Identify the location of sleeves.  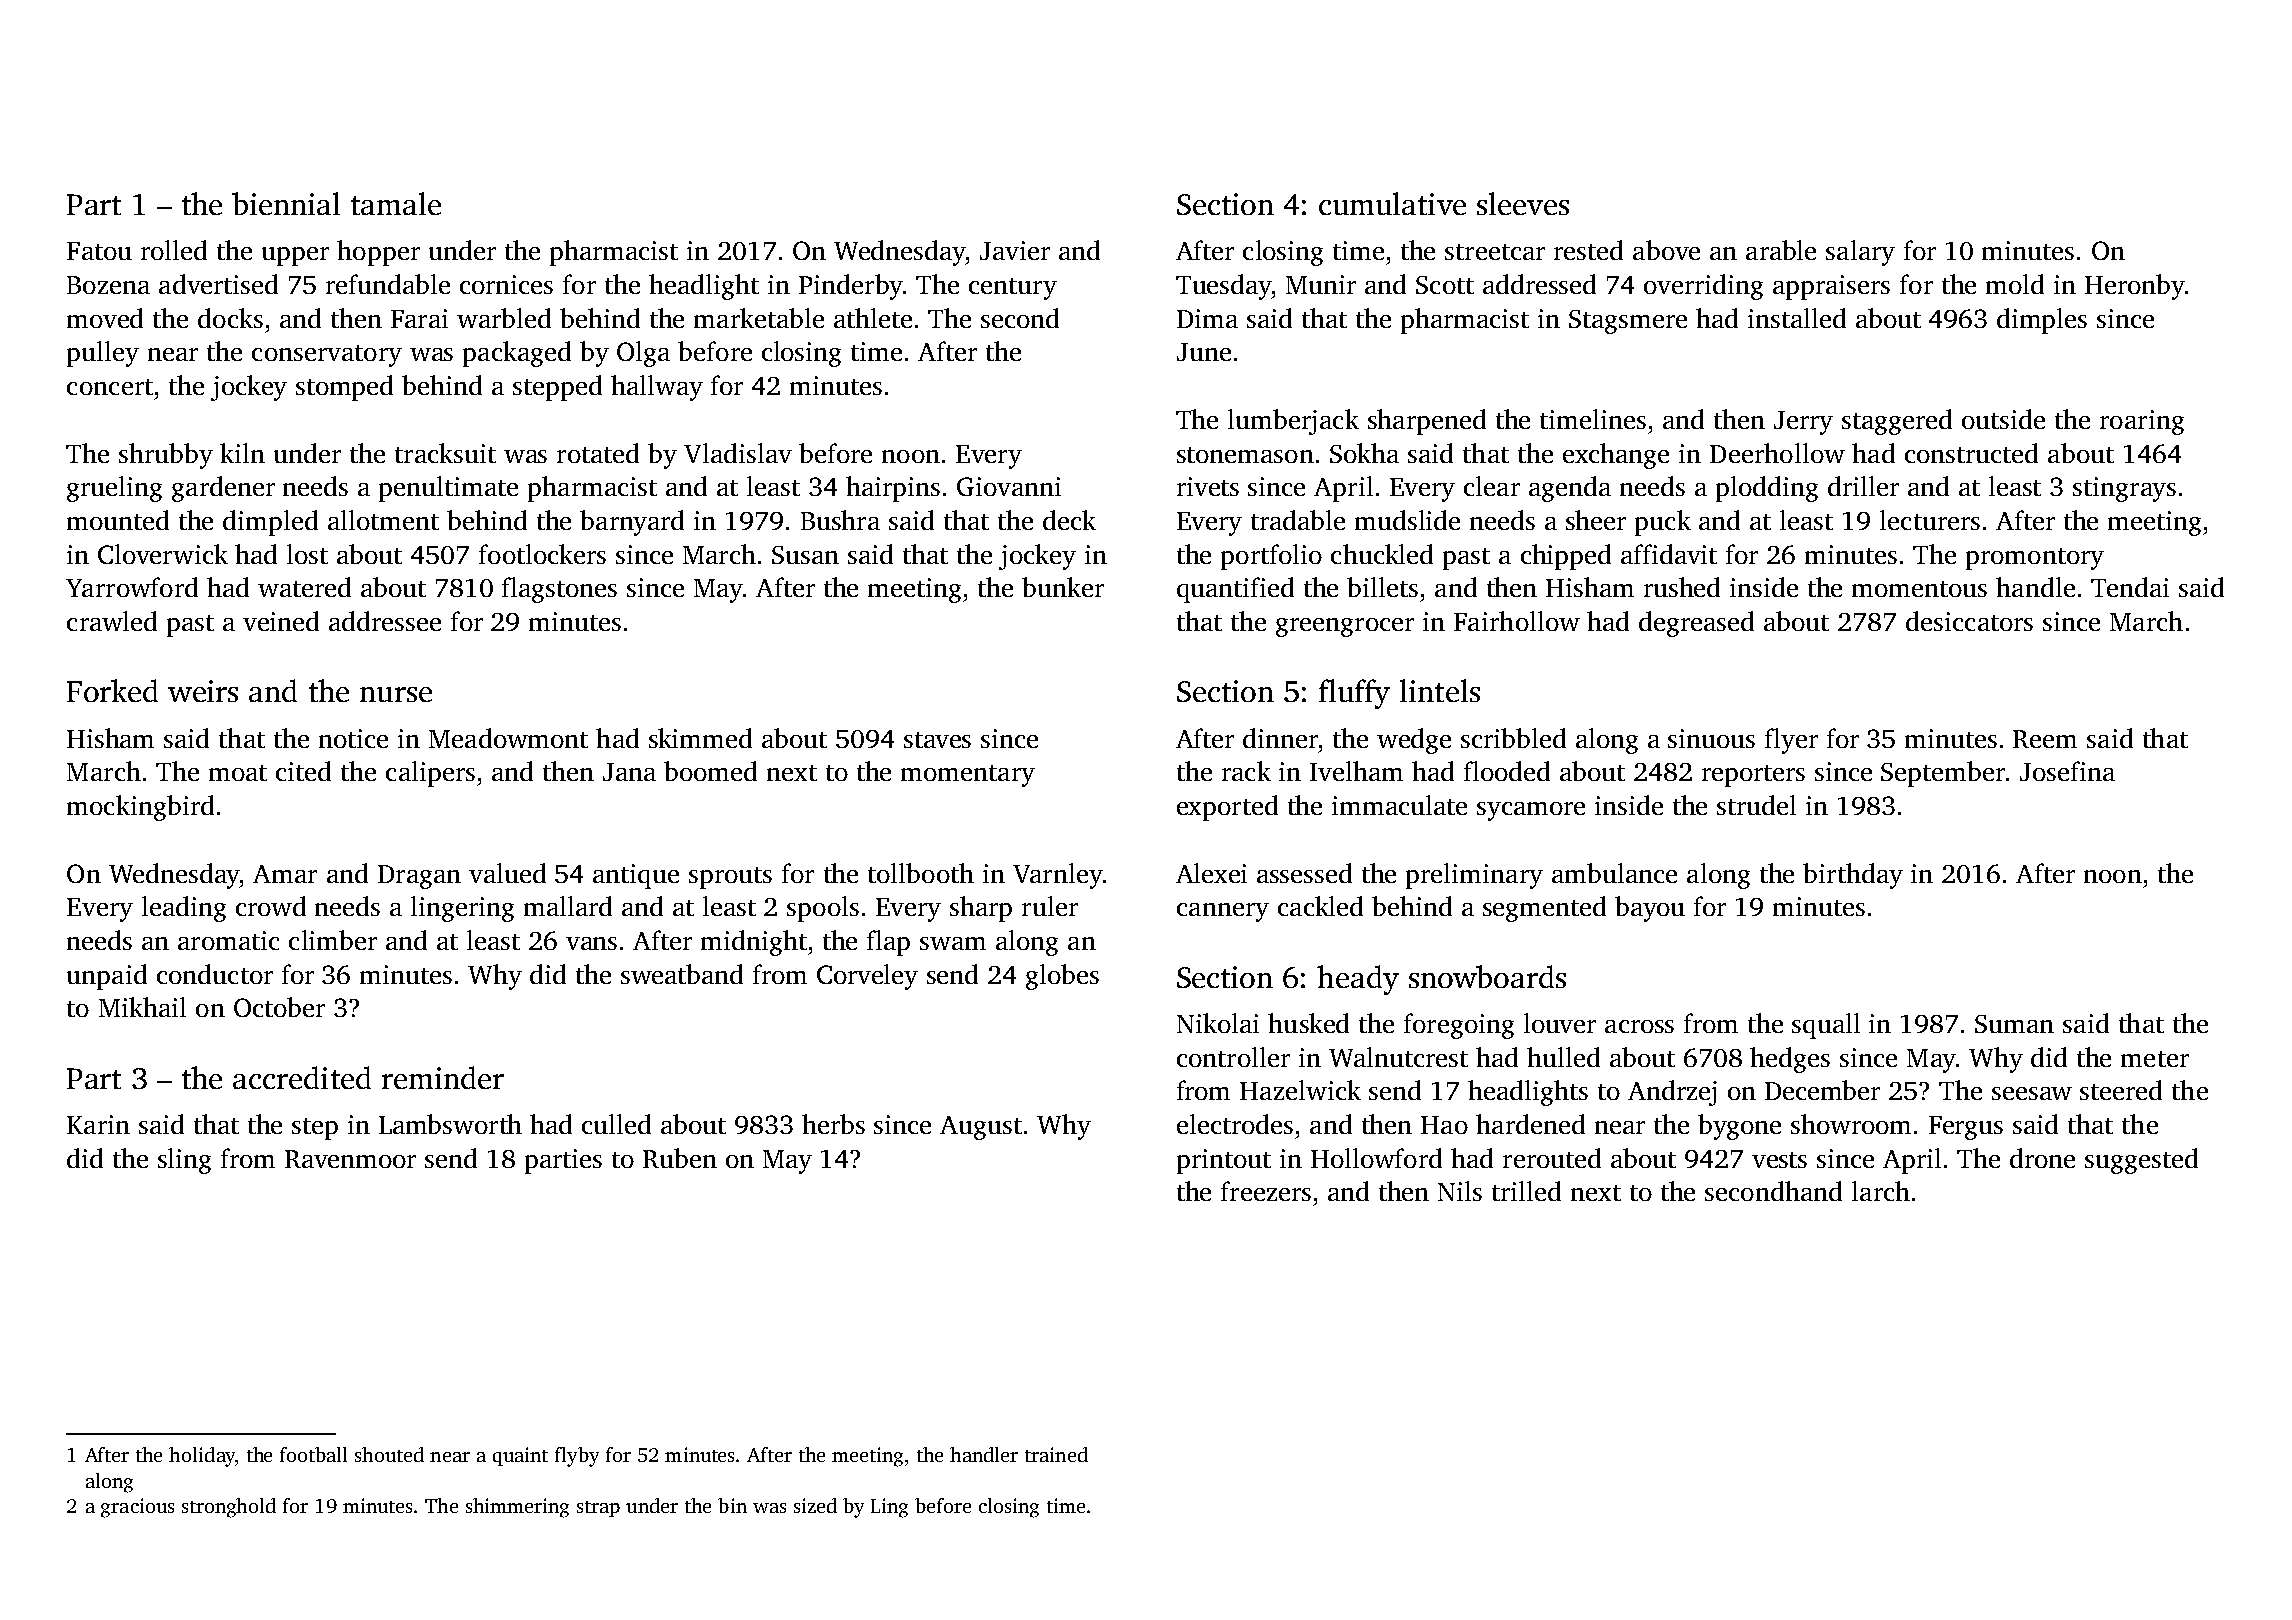
(1523, 203).
